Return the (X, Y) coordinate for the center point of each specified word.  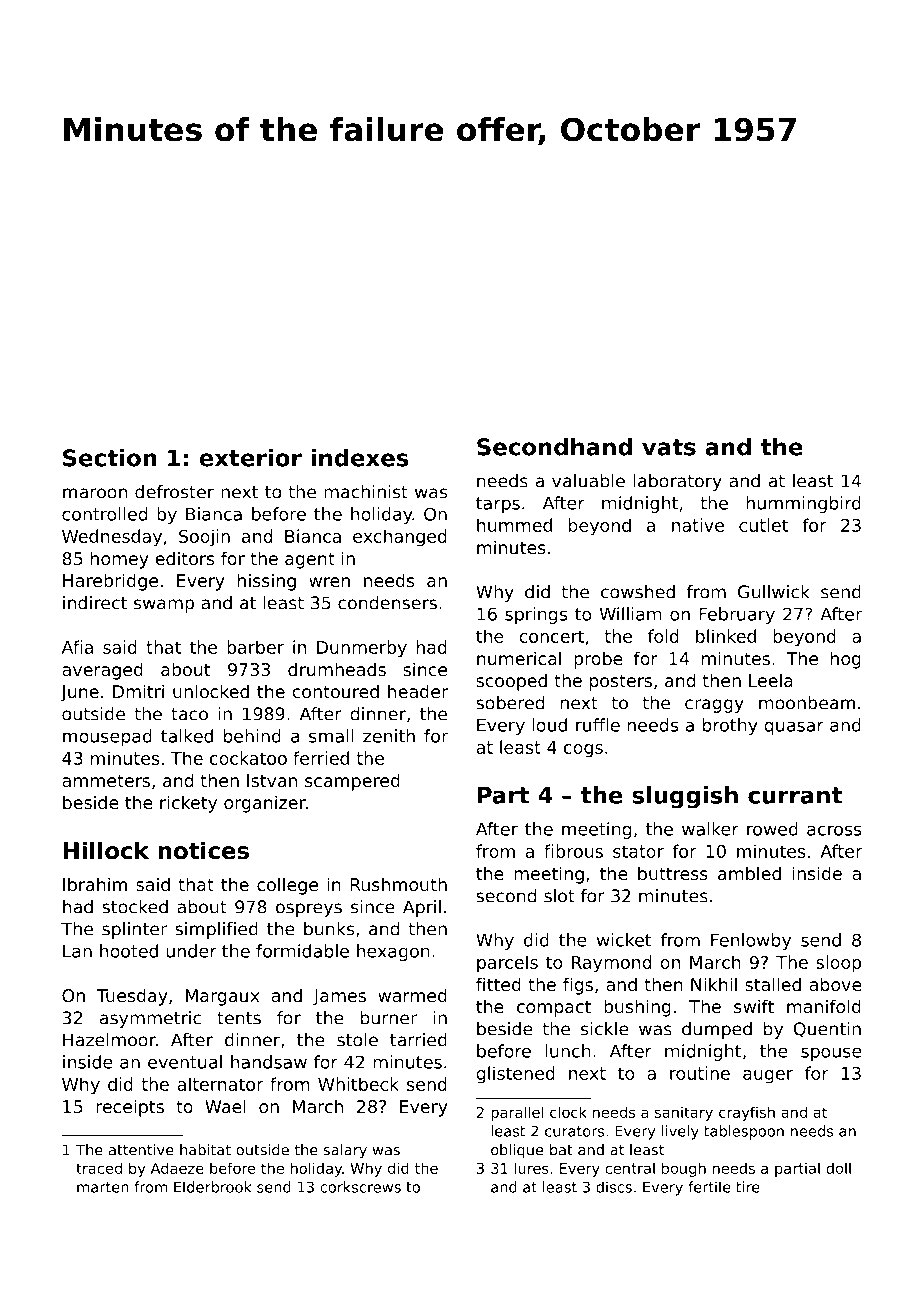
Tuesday (132, 997)
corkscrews (360, 1187)
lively (680, 1132)
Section (110, 458)
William (631, 614)
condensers (387, 603)
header (418, 691)
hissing (267, 582)
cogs (583, 751)
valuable (588, 481)
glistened (515, 1075)
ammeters (106, 780)
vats (669, 447)
